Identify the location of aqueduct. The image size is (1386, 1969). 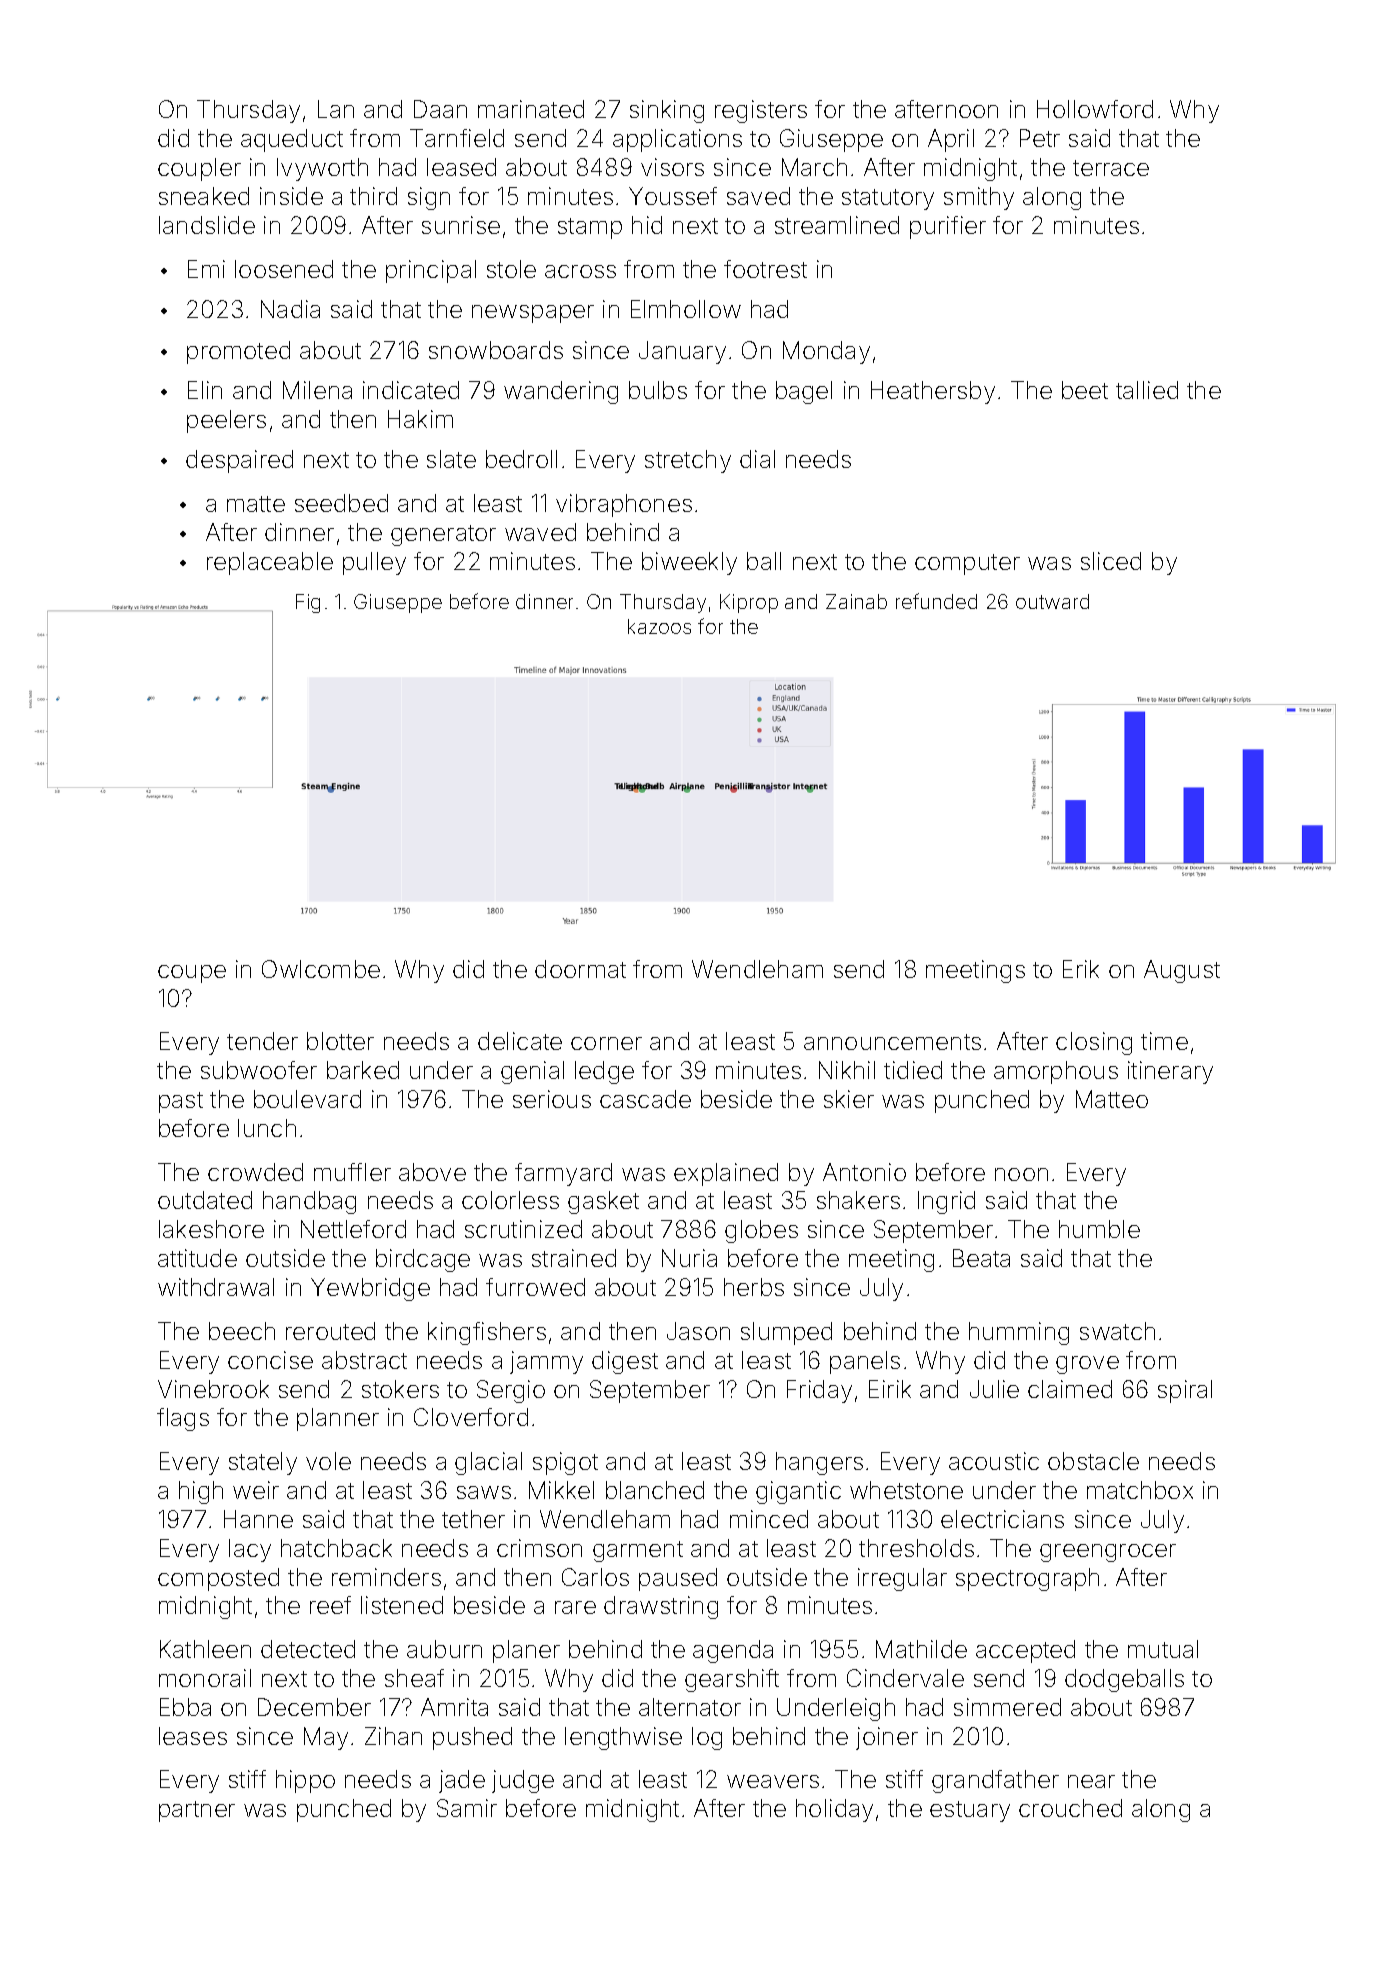
(292, 140).
